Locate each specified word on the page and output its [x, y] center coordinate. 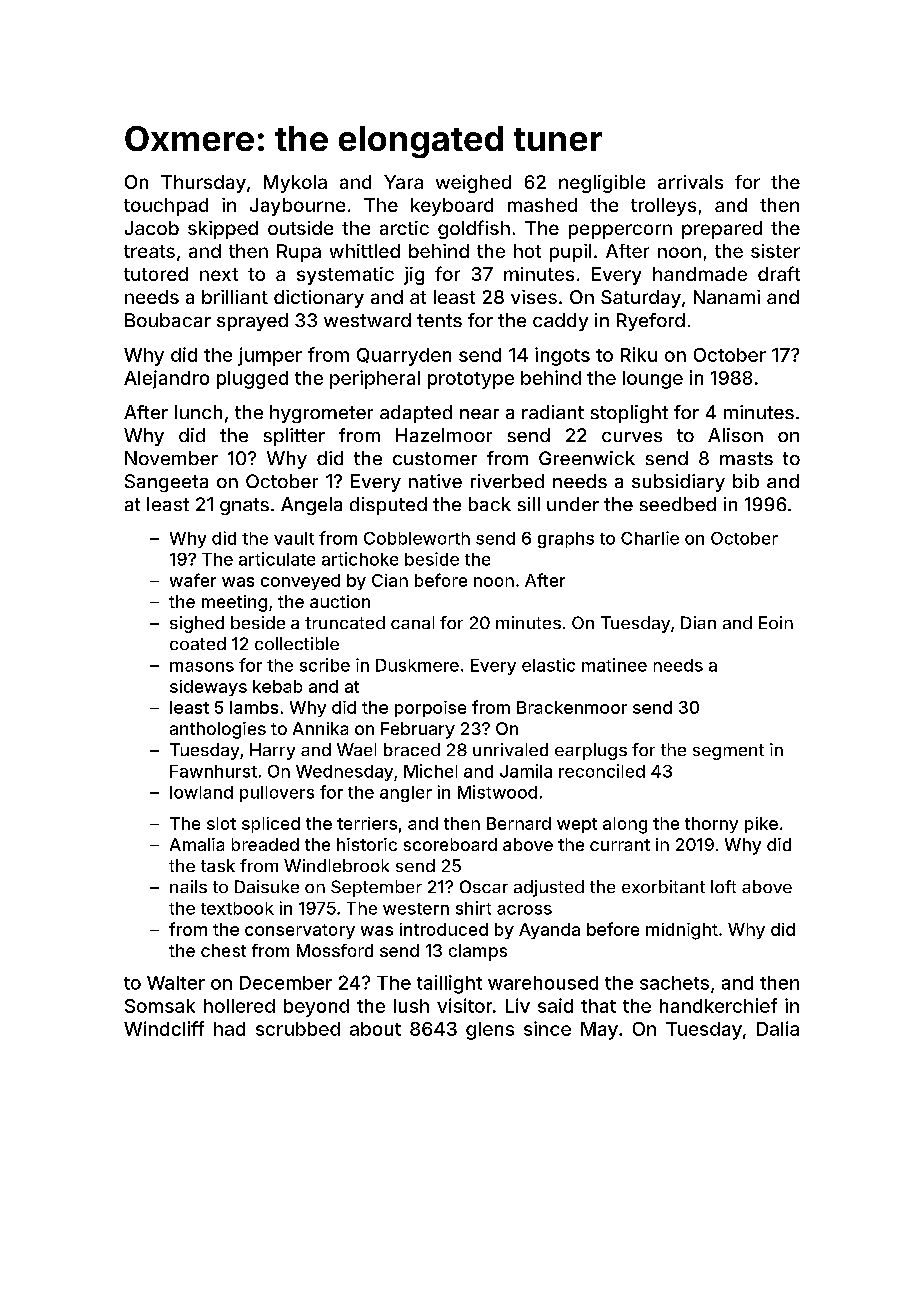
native [435, 481]
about [375, 1029]
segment [728, 752]
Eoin [776, 622]
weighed [473, 184]
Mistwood [497, 792]
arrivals [690, 182]
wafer [193, 580]
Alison [735, 435]
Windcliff [164, 1028]
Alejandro [166, 379]
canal [412, 622]
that [598, 1006]
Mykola [295, 184]
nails [188, 886]
